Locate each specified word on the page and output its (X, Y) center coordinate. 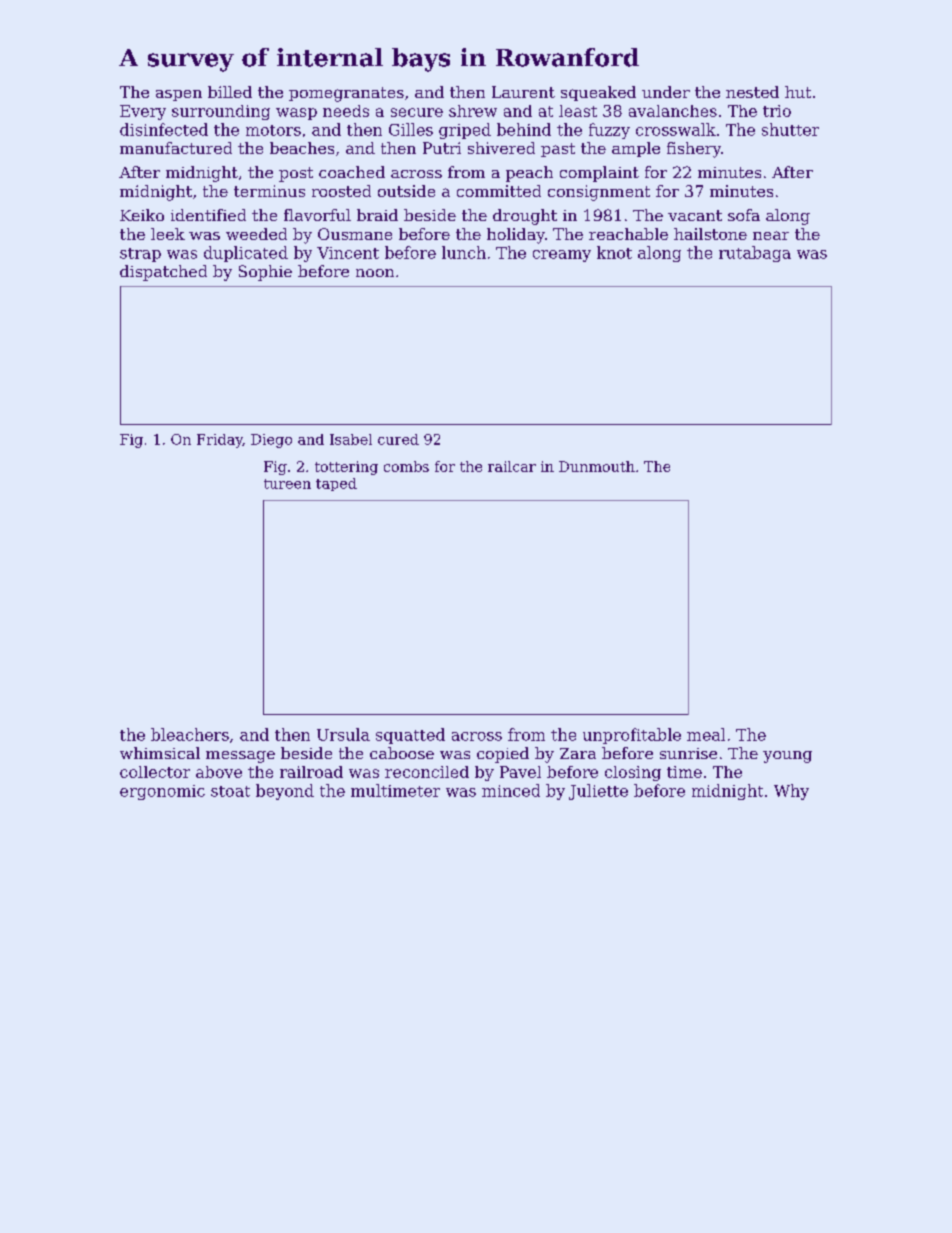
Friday (220, 441)
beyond (285, 792)
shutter (790, 129)
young (787, 757)
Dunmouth (597, 466)
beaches (302, 148)
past (558, 150)
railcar (512, 466)
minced (511, 790)
